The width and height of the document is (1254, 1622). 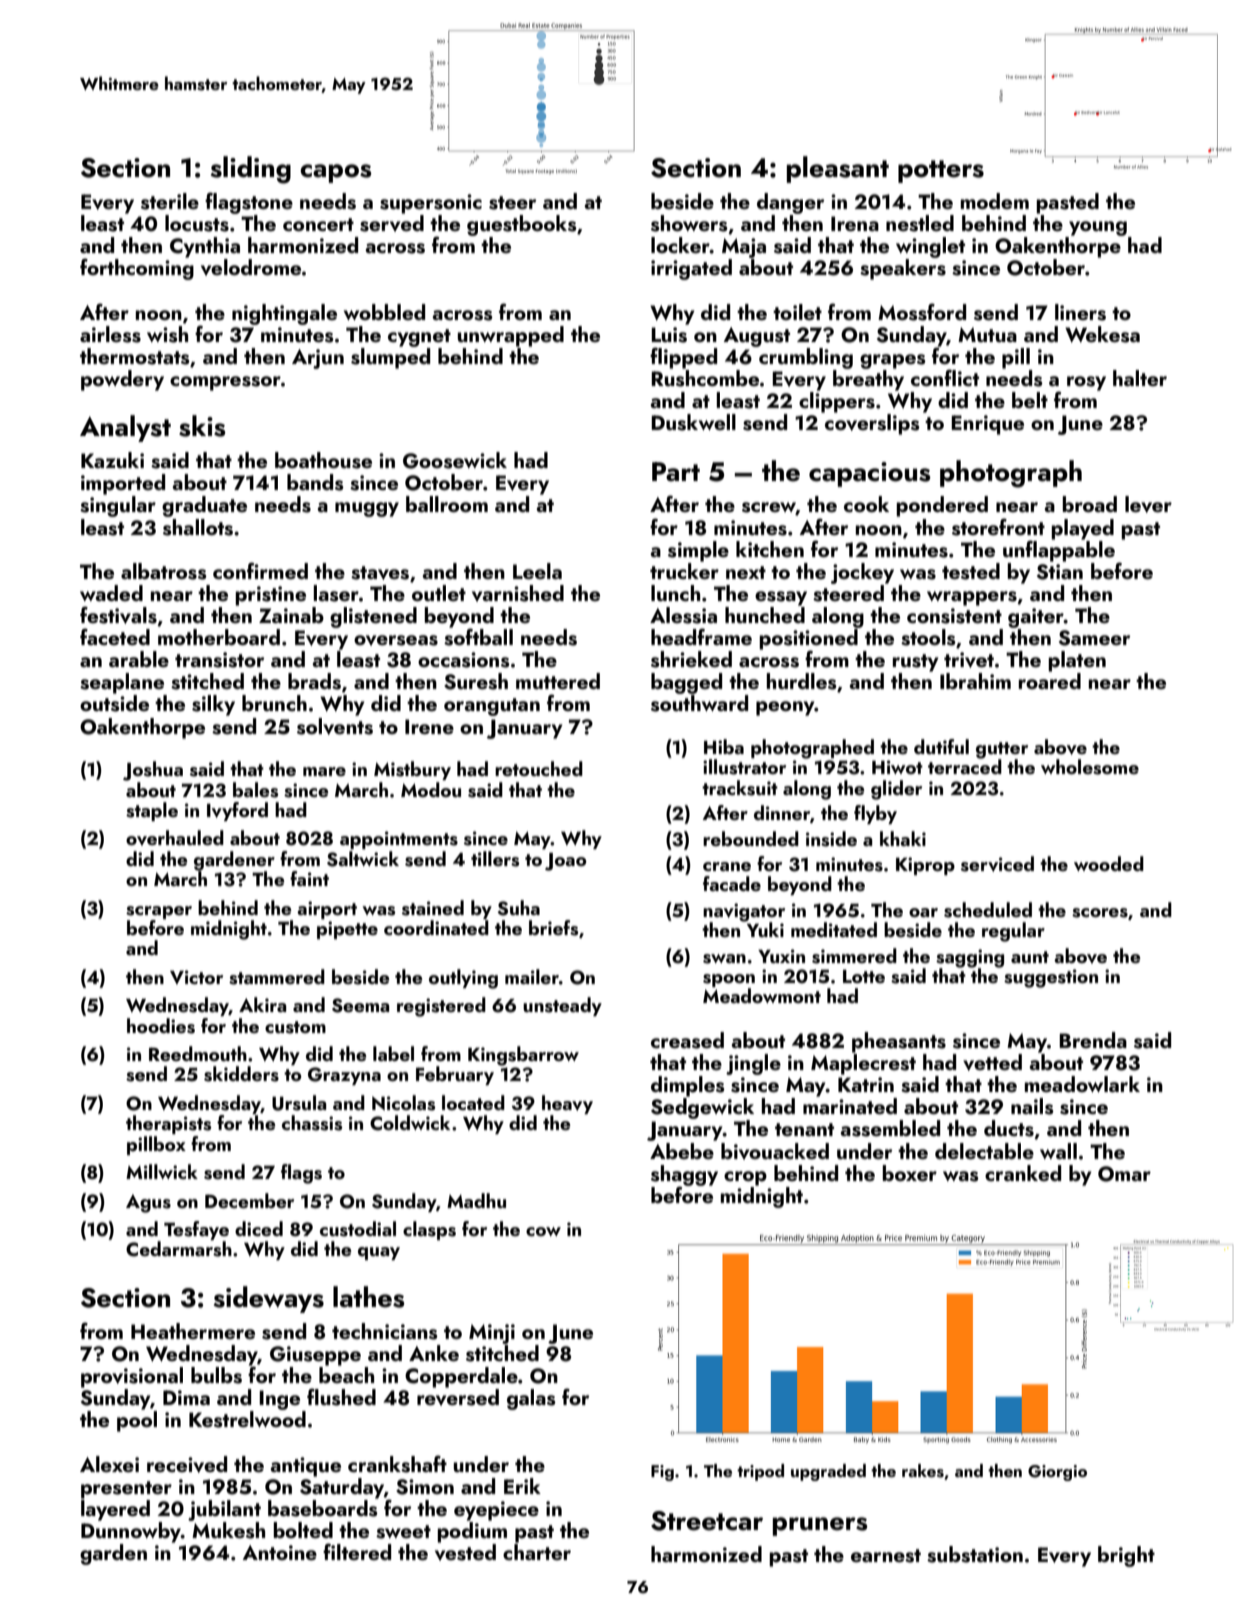 What do you see at coordinates (495, 859) in the document?
I see `tillers` at bounding box center [495, 859].
